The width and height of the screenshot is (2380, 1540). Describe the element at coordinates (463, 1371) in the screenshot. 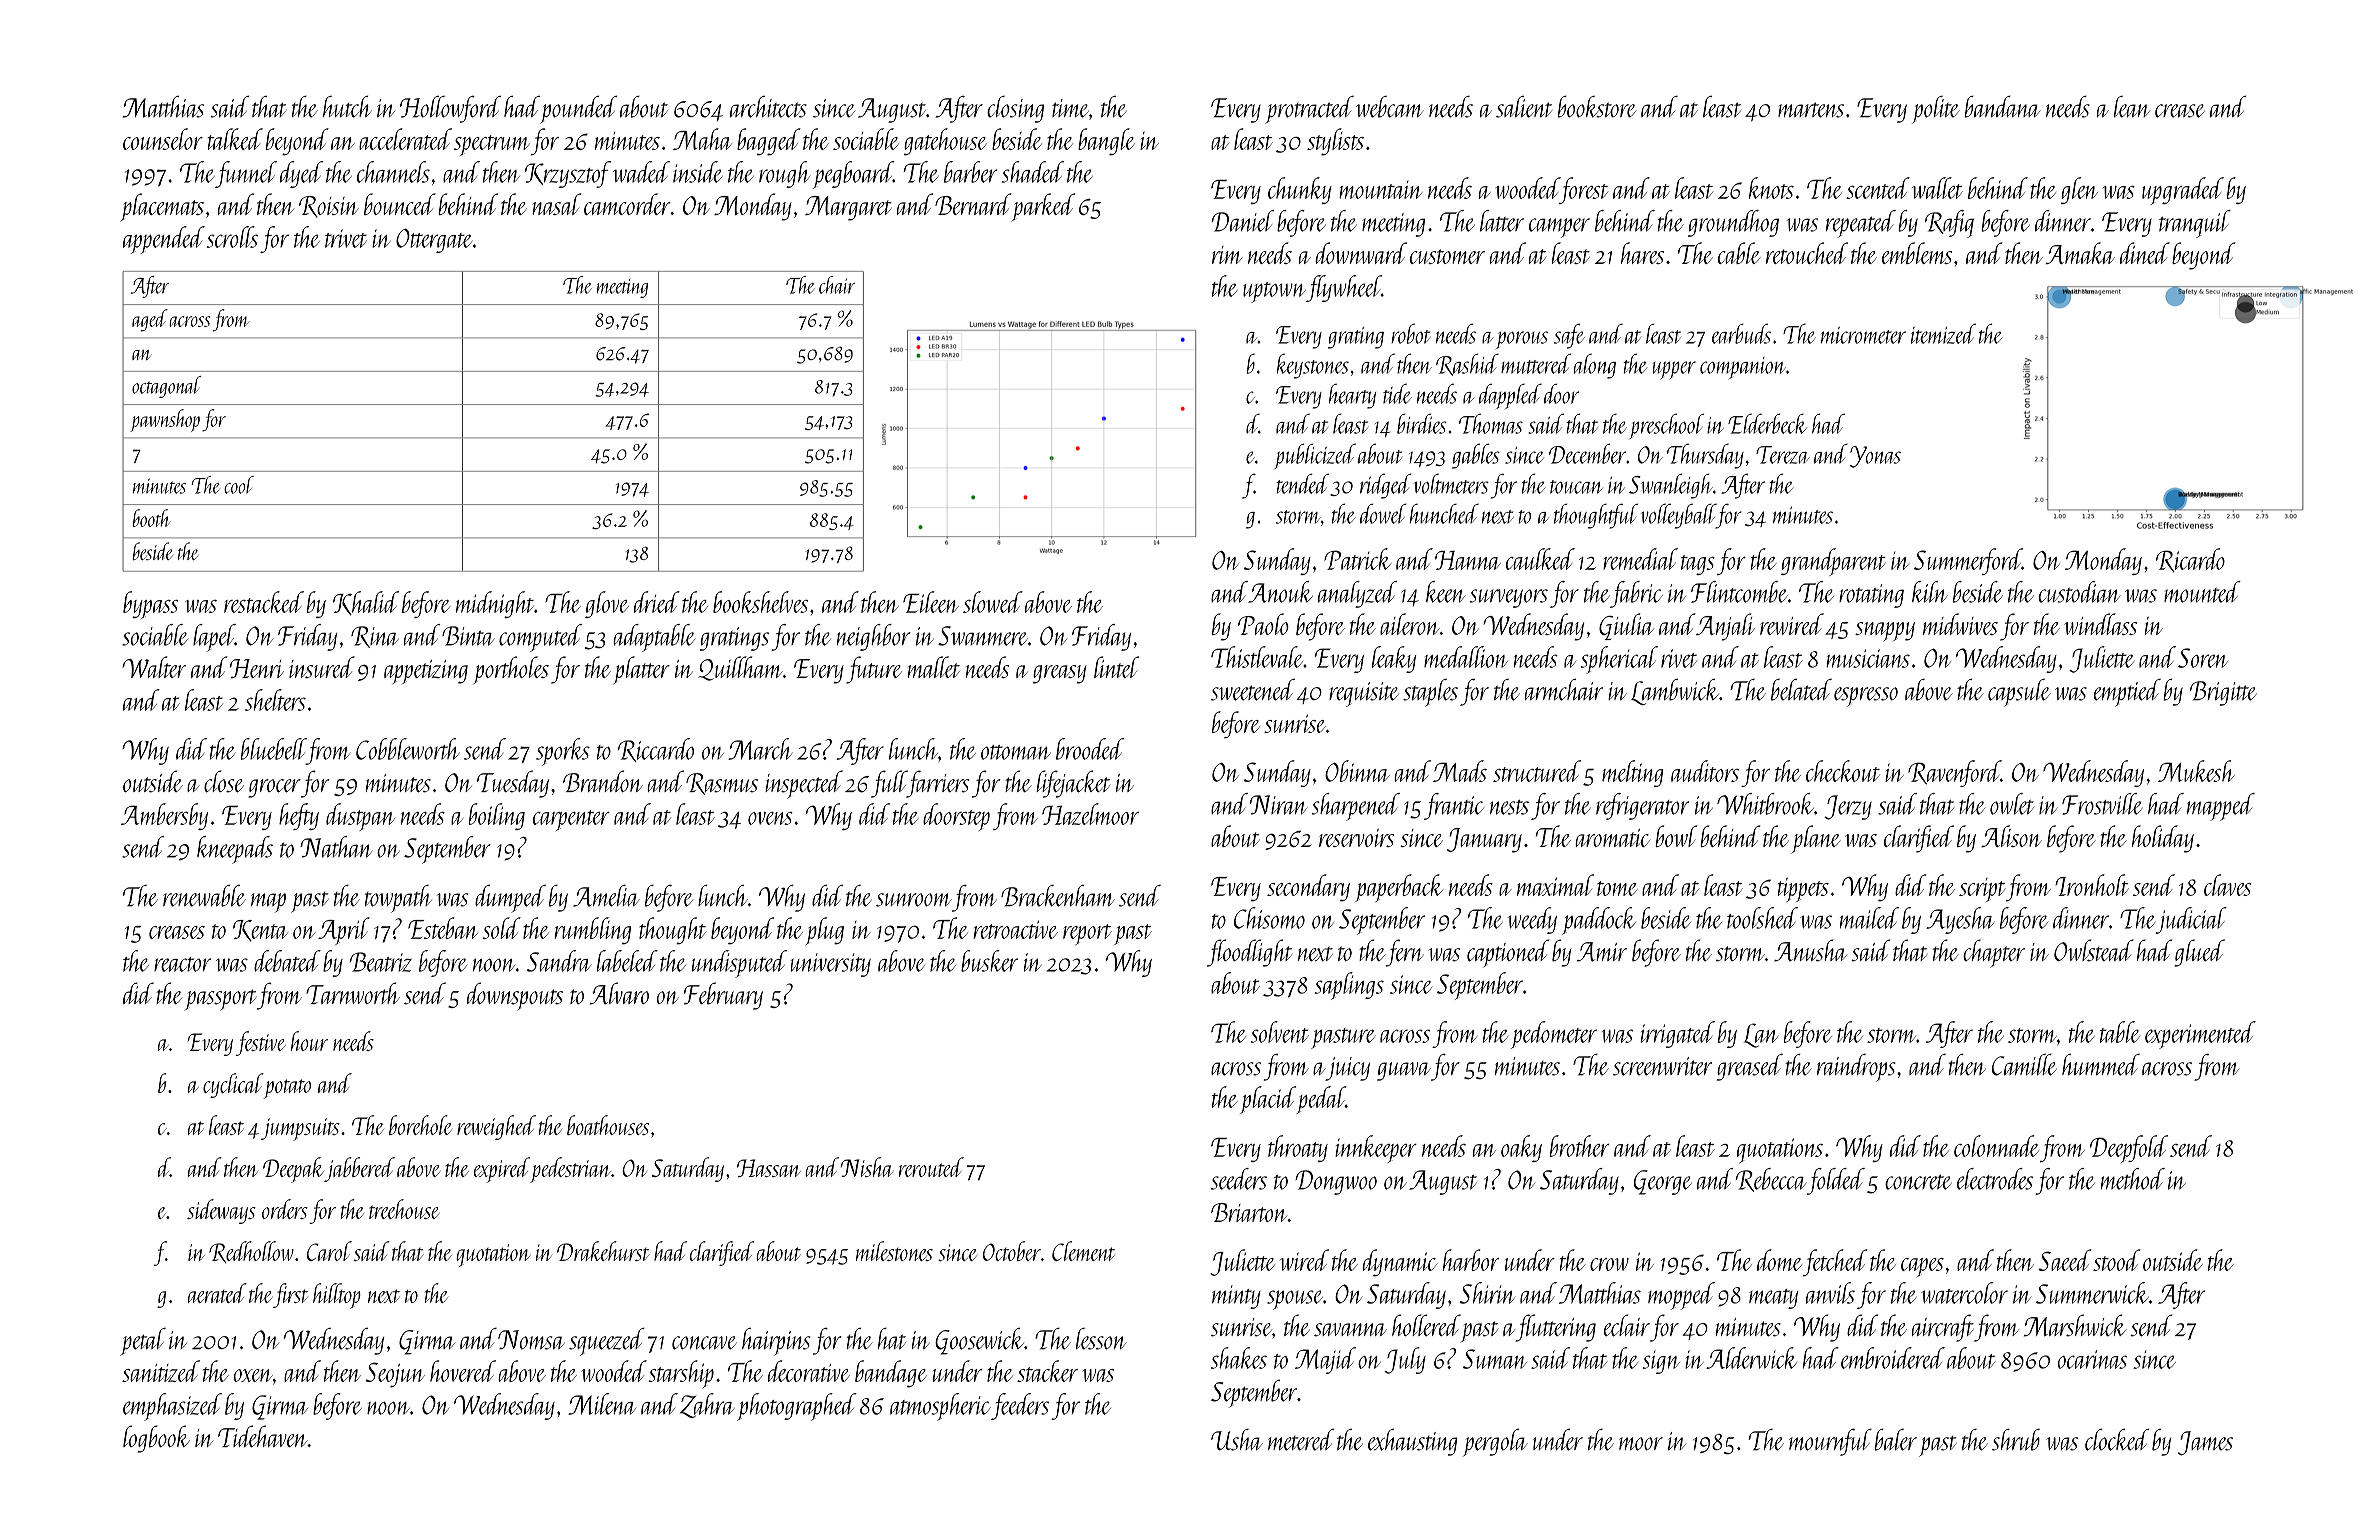

I see `hovered` at that location.
